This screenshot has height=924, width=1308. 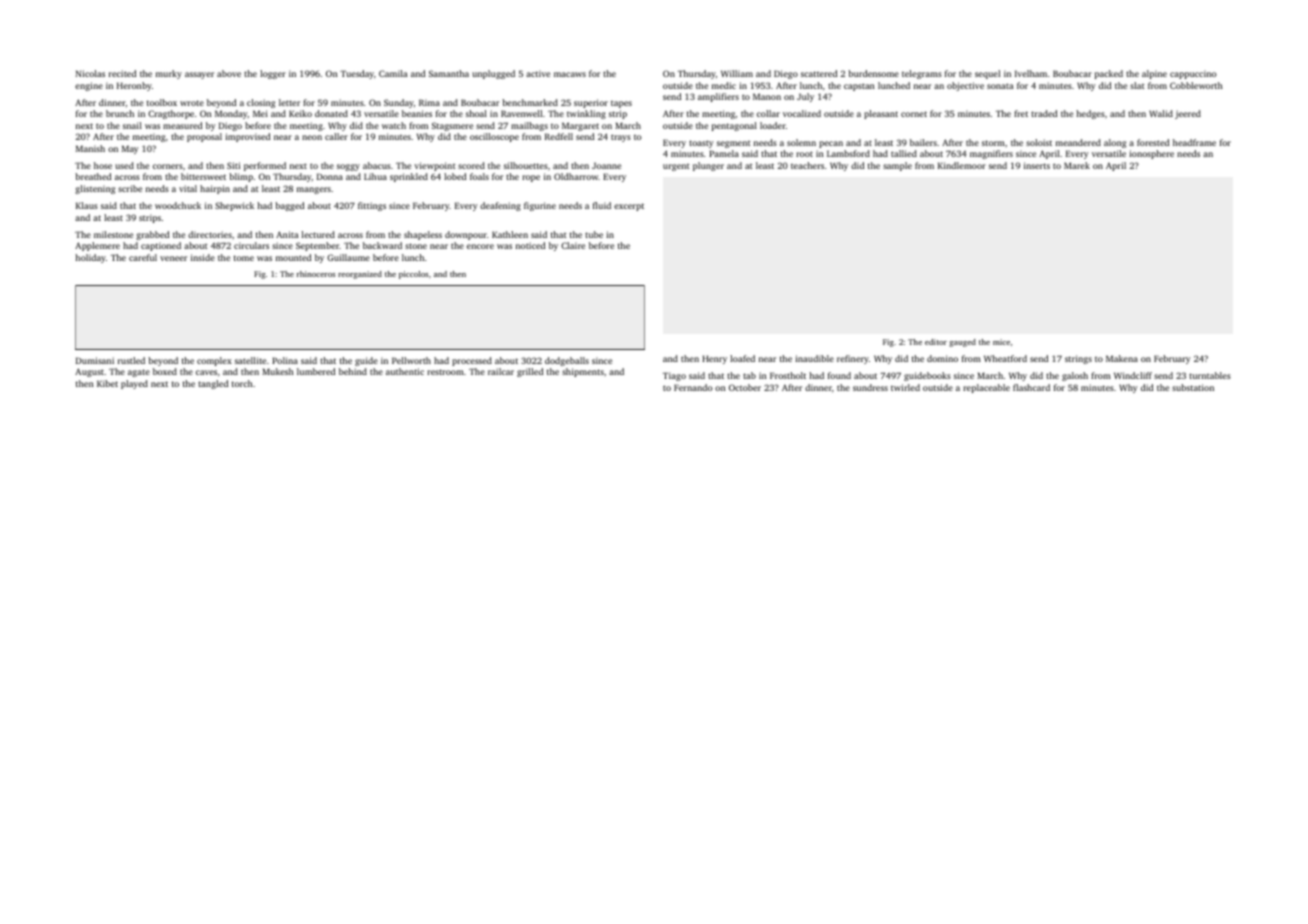 What do you see at coordinates (1031, 73) in the screenshot?
I see `Ivelham` at bounding box center [1031, 73].
